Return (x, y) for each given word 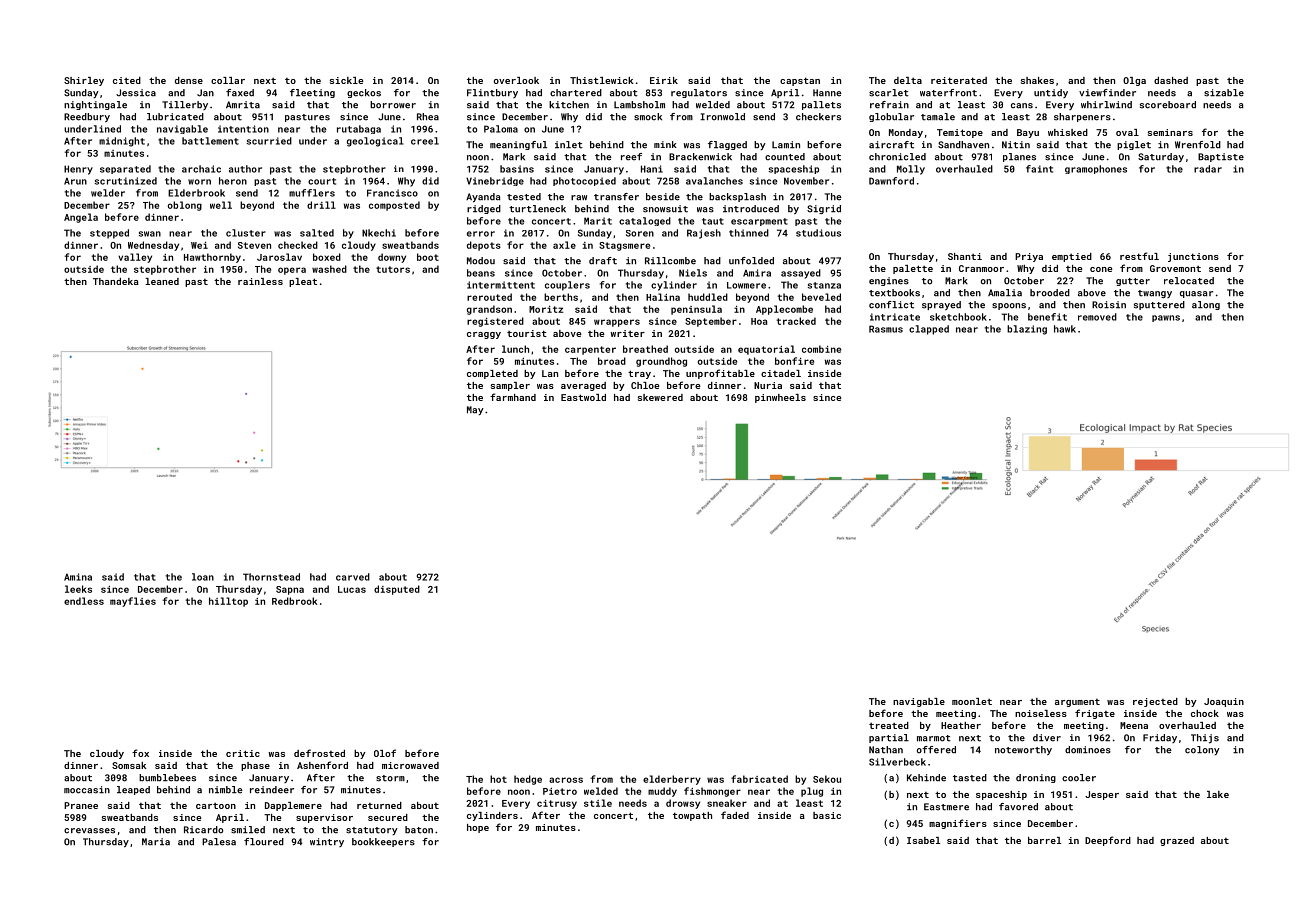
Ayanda (483, 198)
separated (125, 169)
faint (1039, 169)
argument (1077, 703)
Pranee (81, 805)
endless (84, 601)
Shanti (965, 256)
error (481, 234)
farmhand (513, 397)
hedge (528, 780)
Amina (78, 577)
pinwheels (780, 398)
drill (321, 205)
